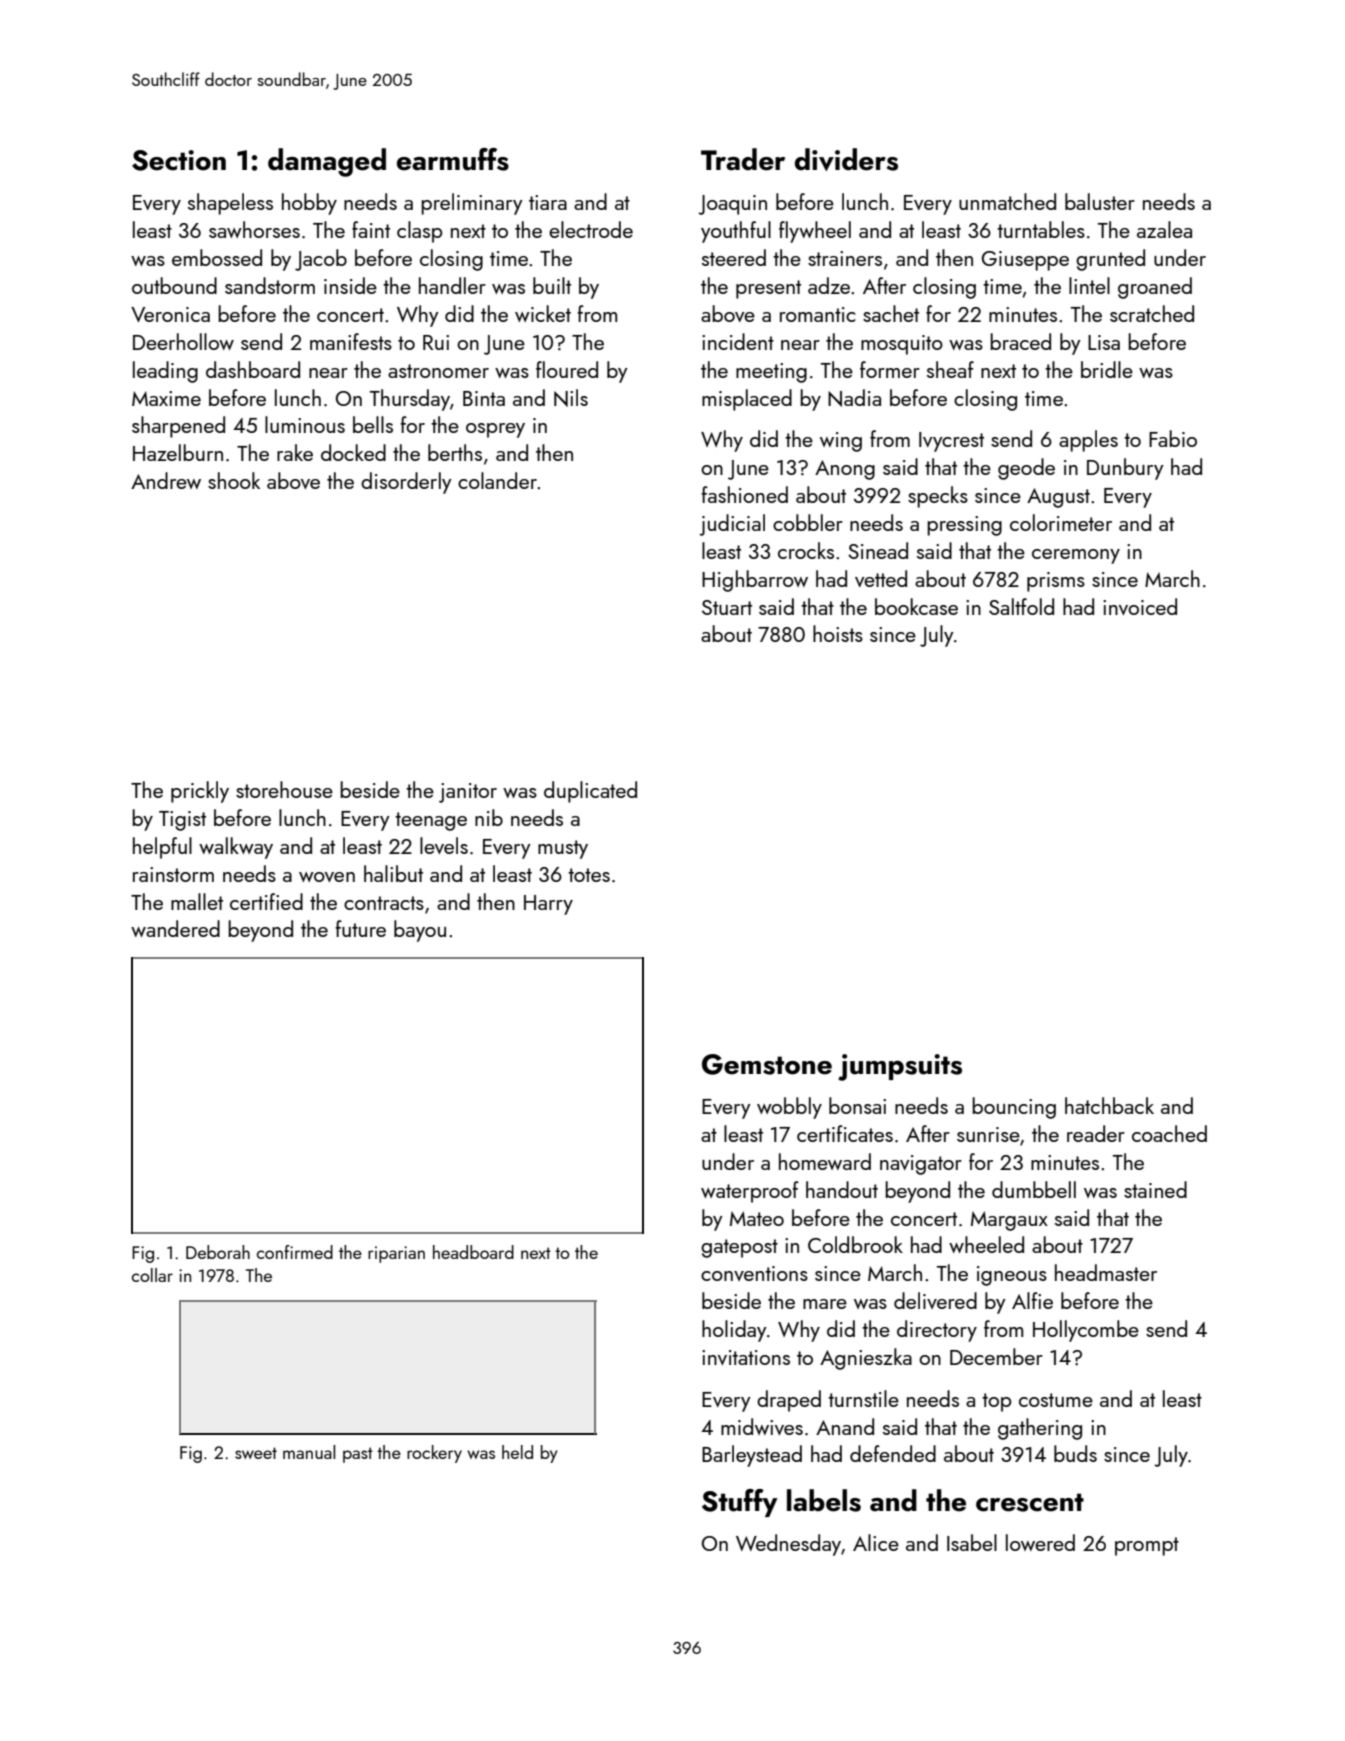 This screenshot has width=1345, height=1741. I want to click on December, so click(996, 1356).
